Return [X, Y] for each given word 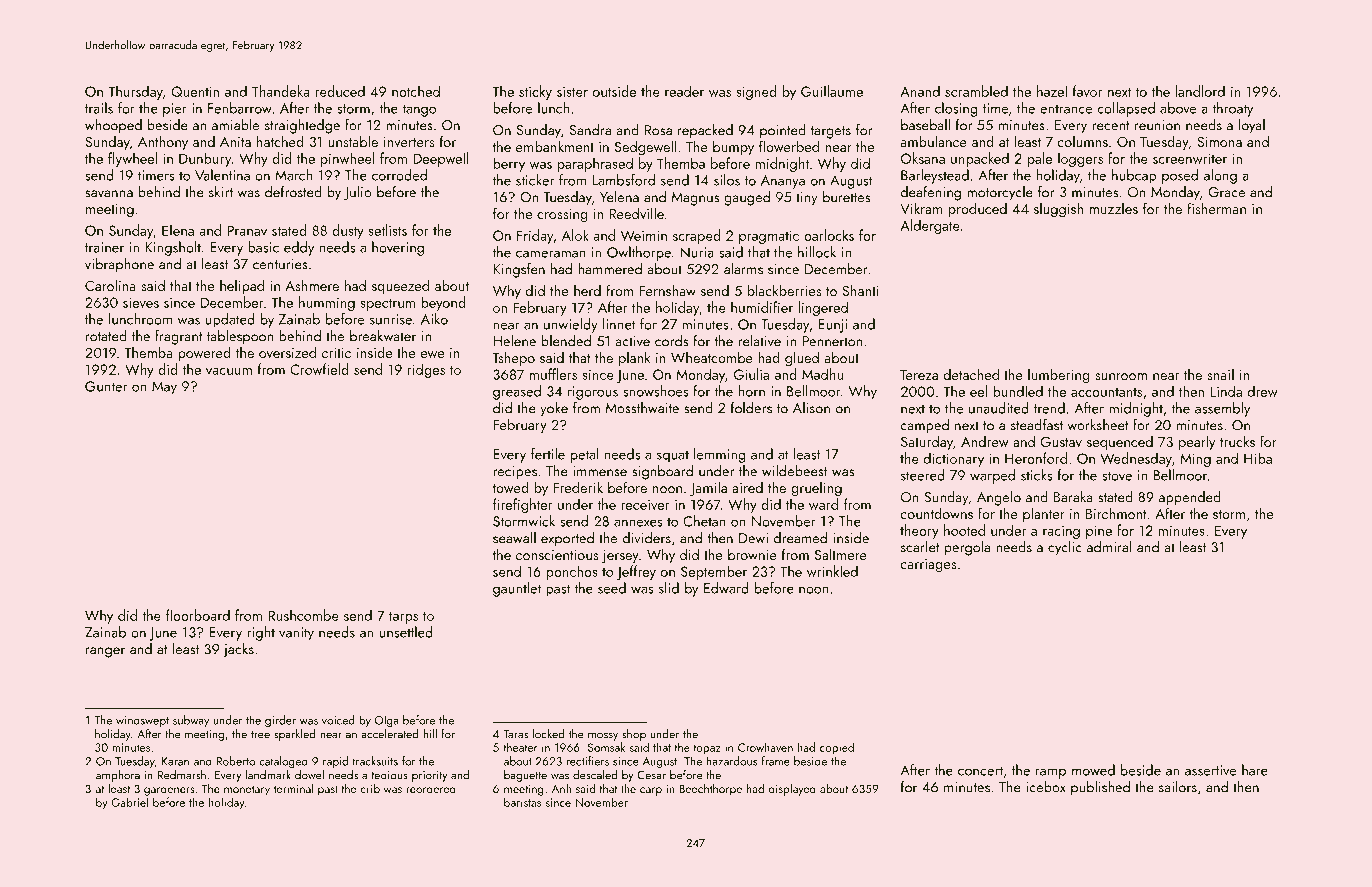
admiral [1109, 547]
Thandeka [281, 91]
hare [1255, 770]
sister [572, 91]
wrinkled [832, 571]
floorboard [198, 615]
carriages [928, 566]
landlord [1200, 91]
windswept [142, 721]
